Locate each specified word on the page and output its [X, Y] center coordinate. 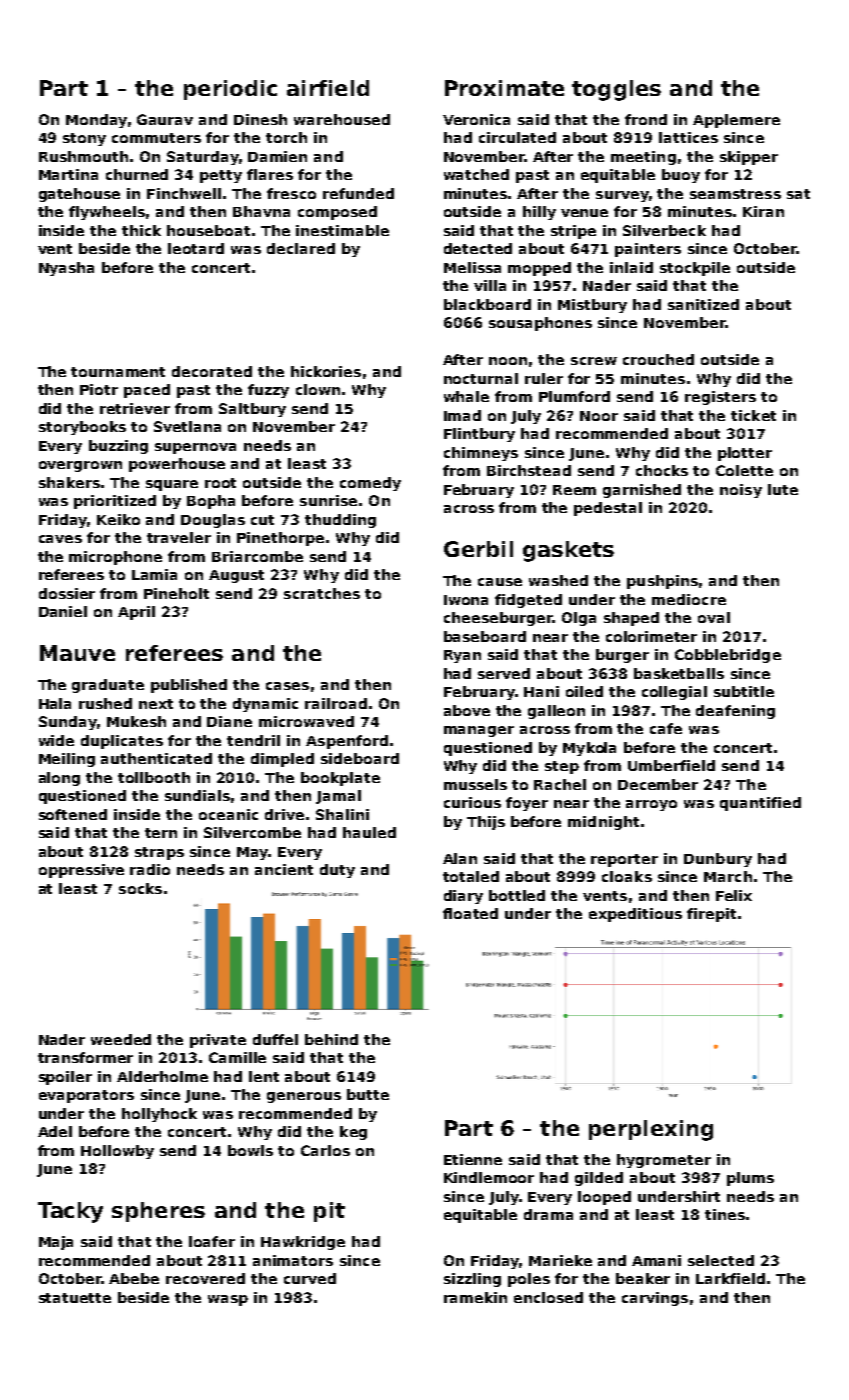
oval [714, 617]
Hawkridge [303, 1243]
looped [604, 1198]
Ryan [462, 656]
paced [147, 391]
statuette [75, 1298]
